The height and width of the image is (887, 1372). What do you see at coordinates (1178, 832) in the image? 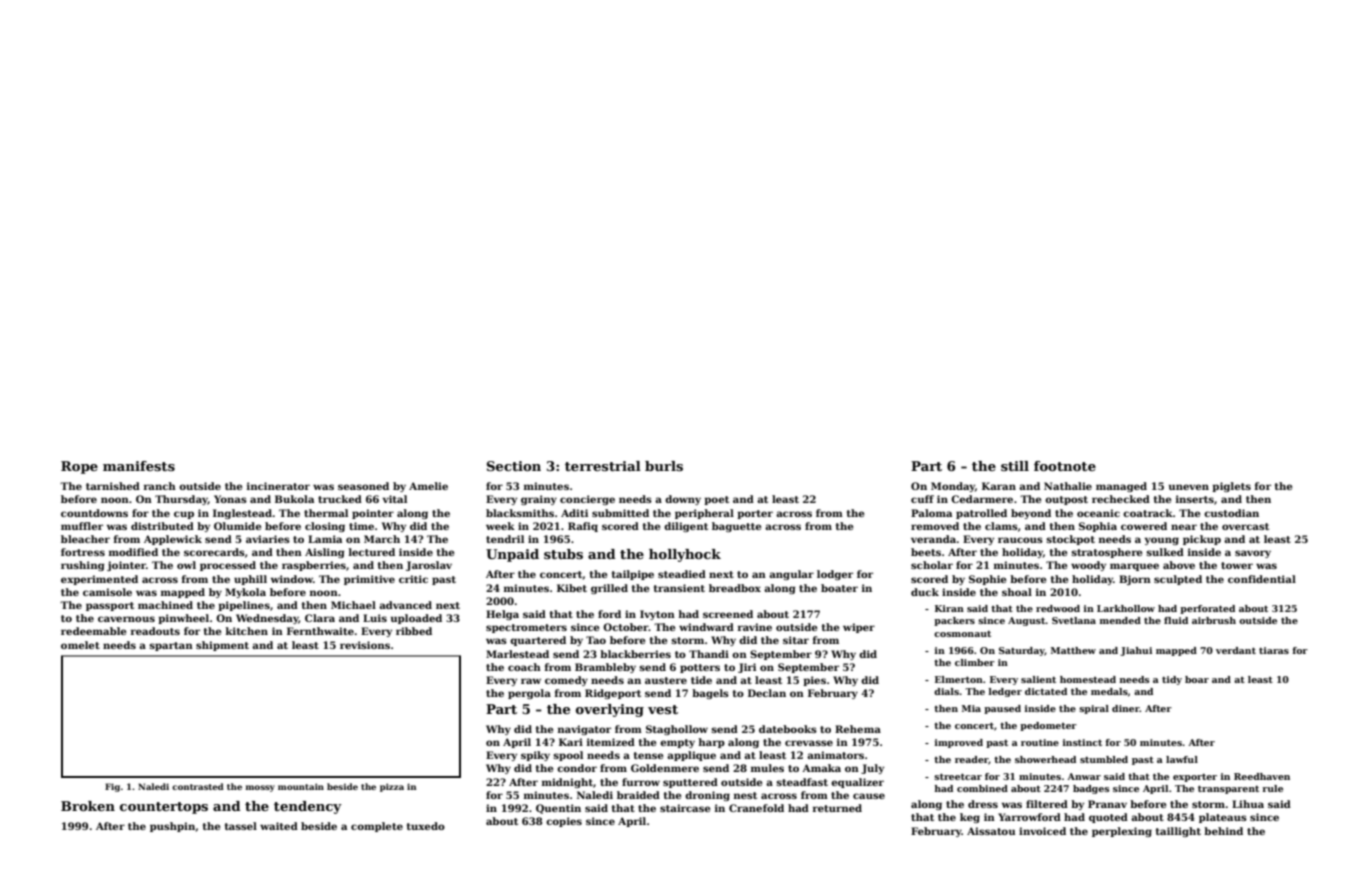
I see `taillight` at bounding box center [1178, 832].
